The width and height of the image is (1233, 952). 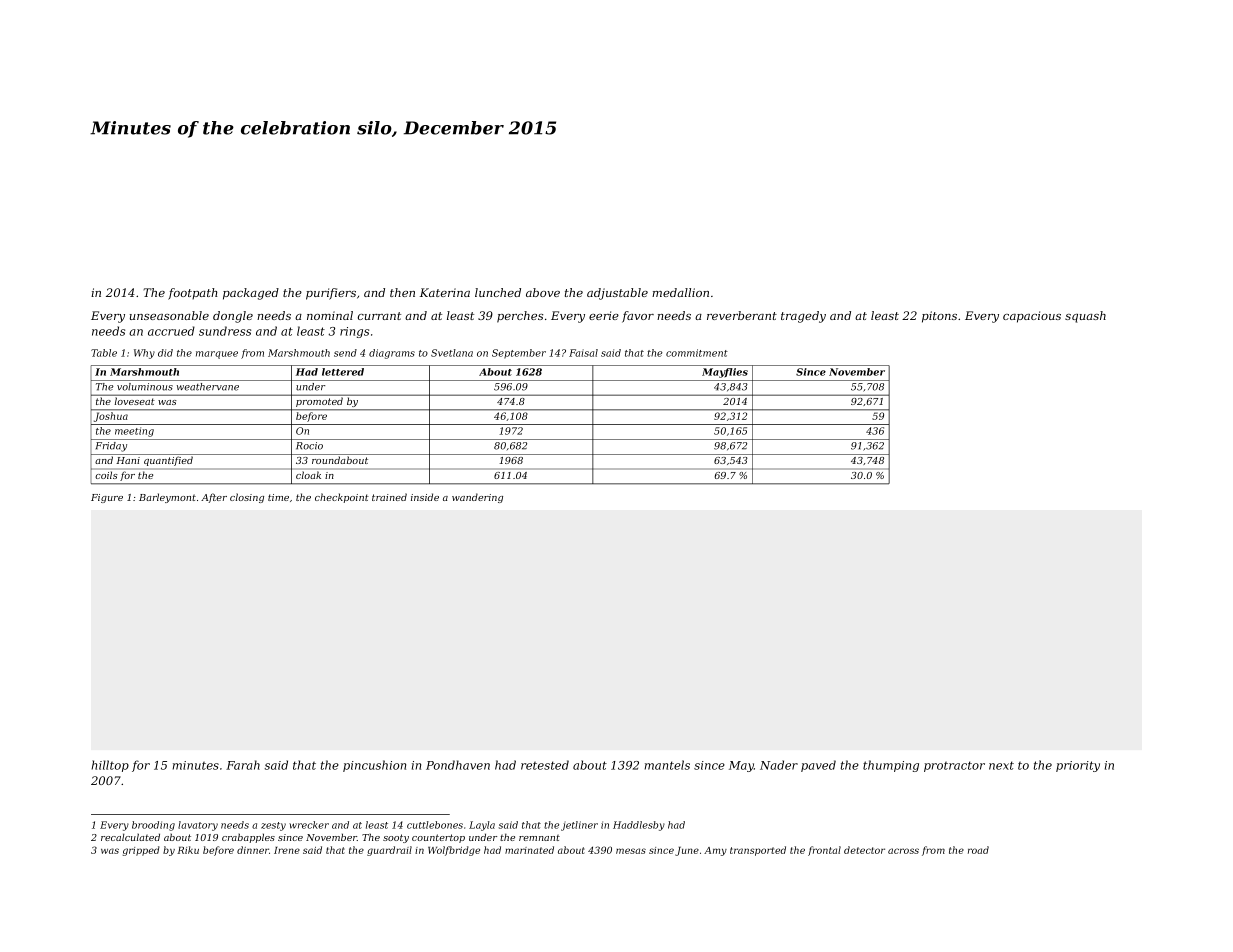 I want to click on footpath, so click(x=192, y=294).
